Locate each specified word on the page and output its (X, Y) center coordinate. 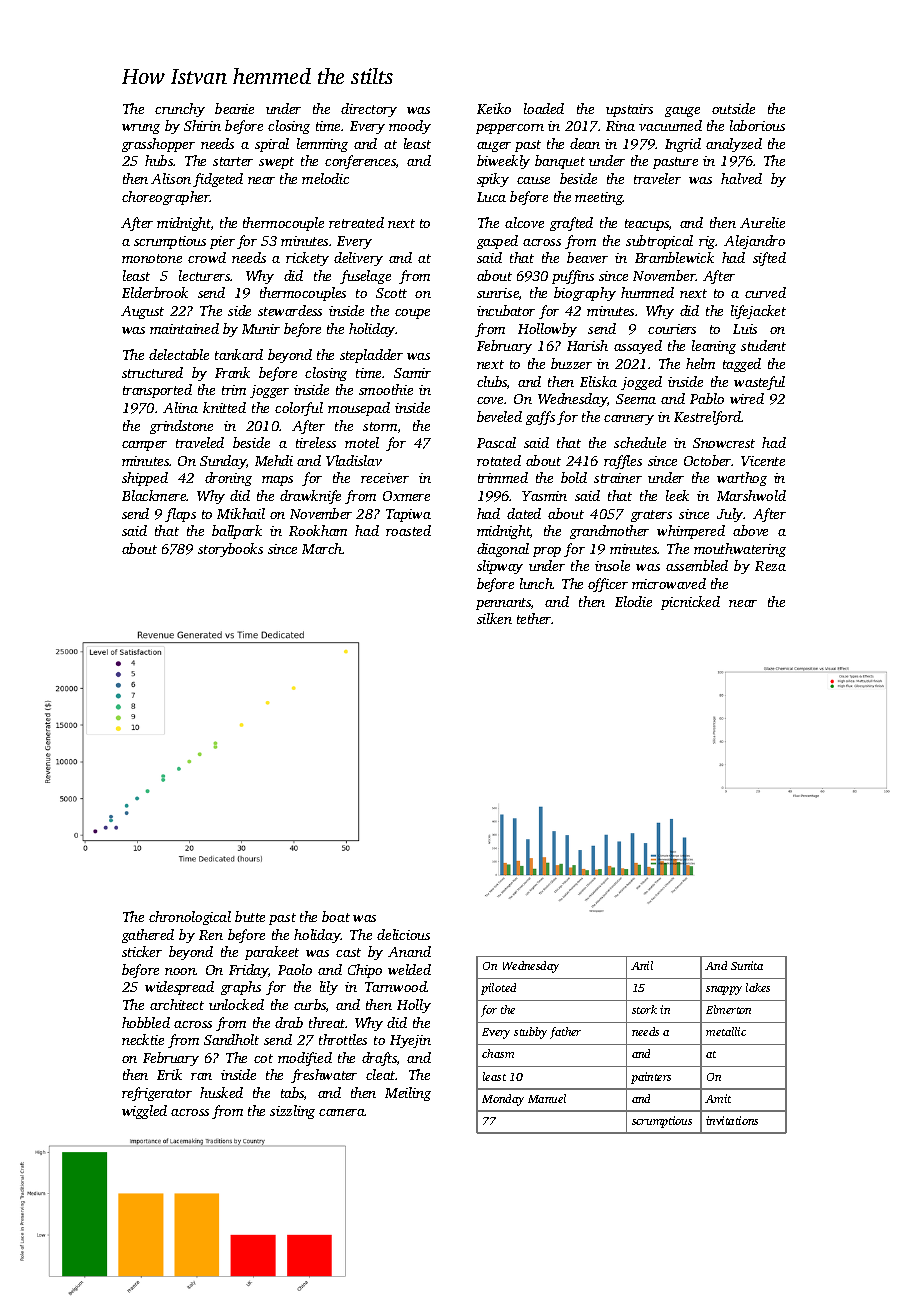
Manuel (547, 1098)
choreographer (166, 198)
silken (494, 618)
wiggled (144, 1112)
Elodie (633, 601)
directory (369, 110)
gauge (682, 112)
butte (250, 916)
